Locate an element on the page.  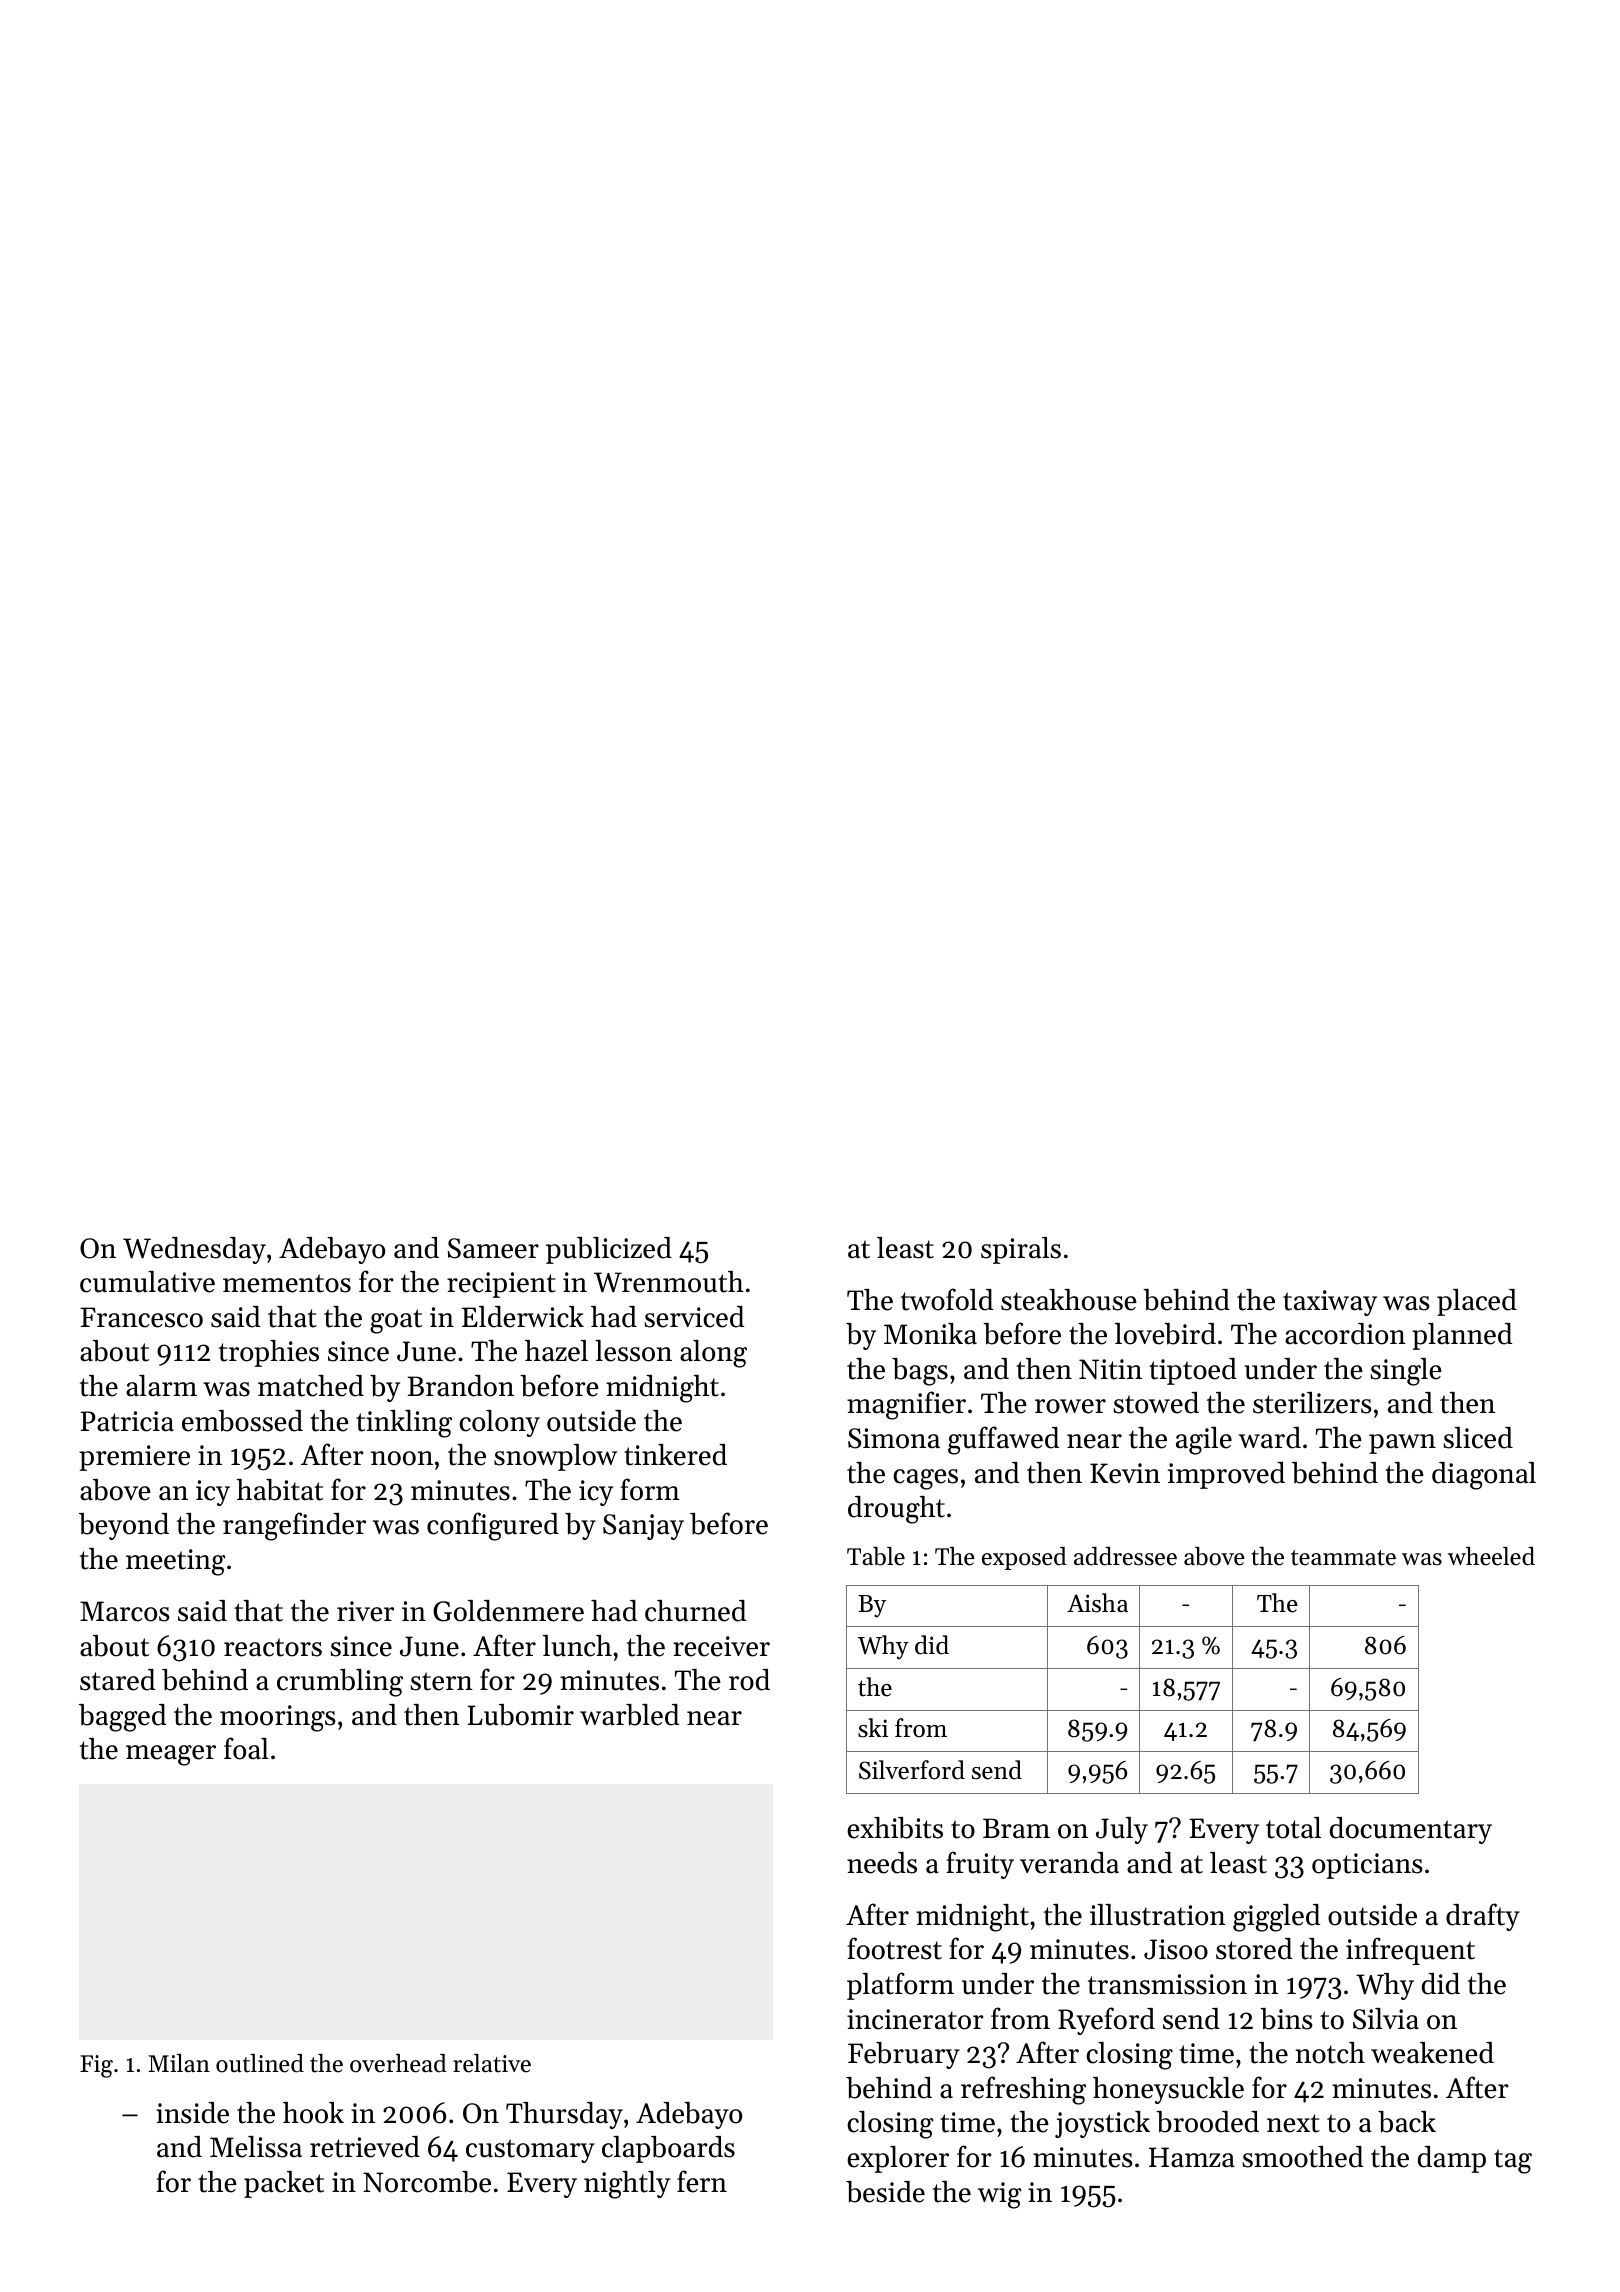
weakened is located at coordinates (1432, 2053).
